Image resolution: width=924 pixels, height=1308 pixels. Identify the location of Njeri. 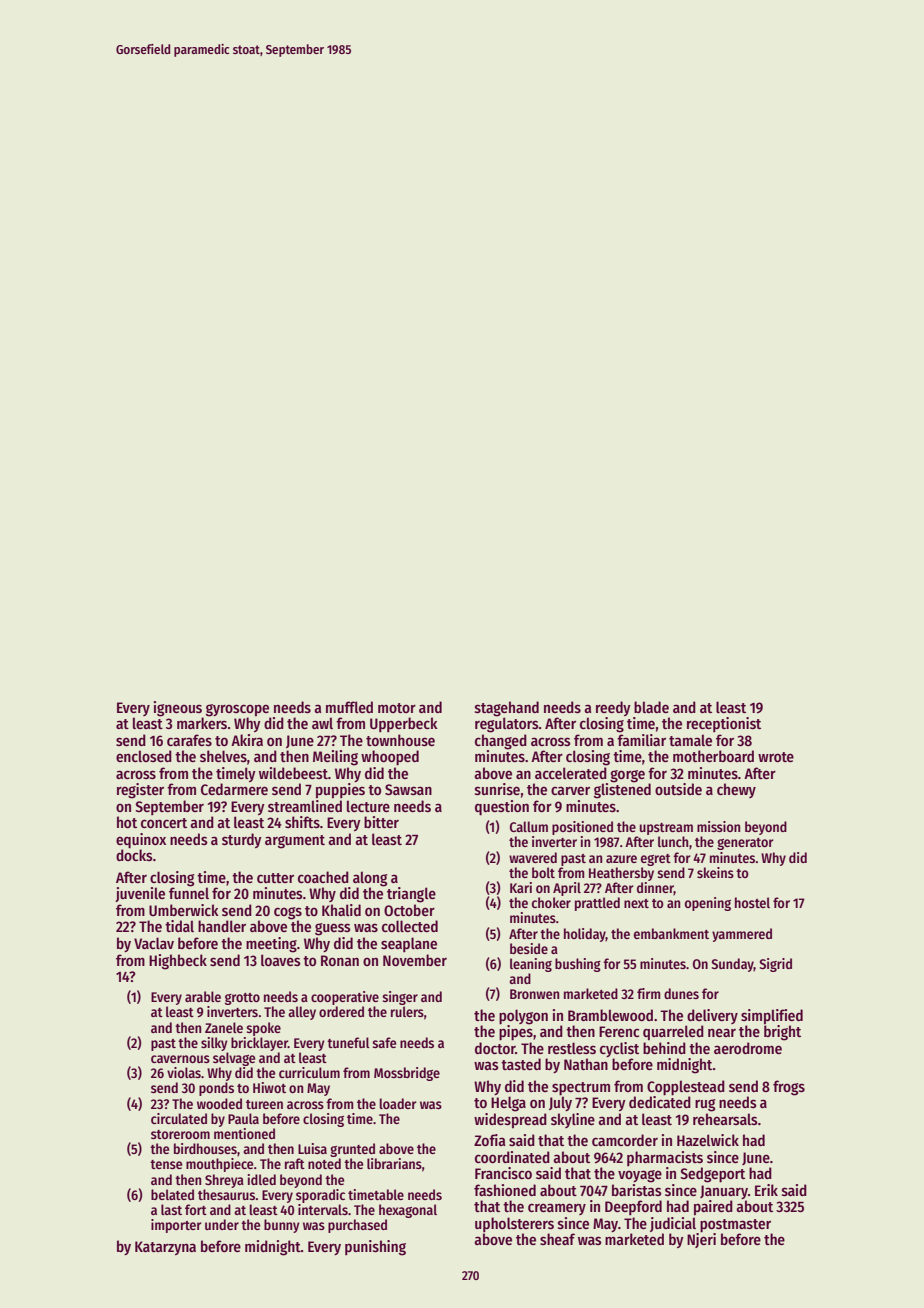
(701, 1240).
